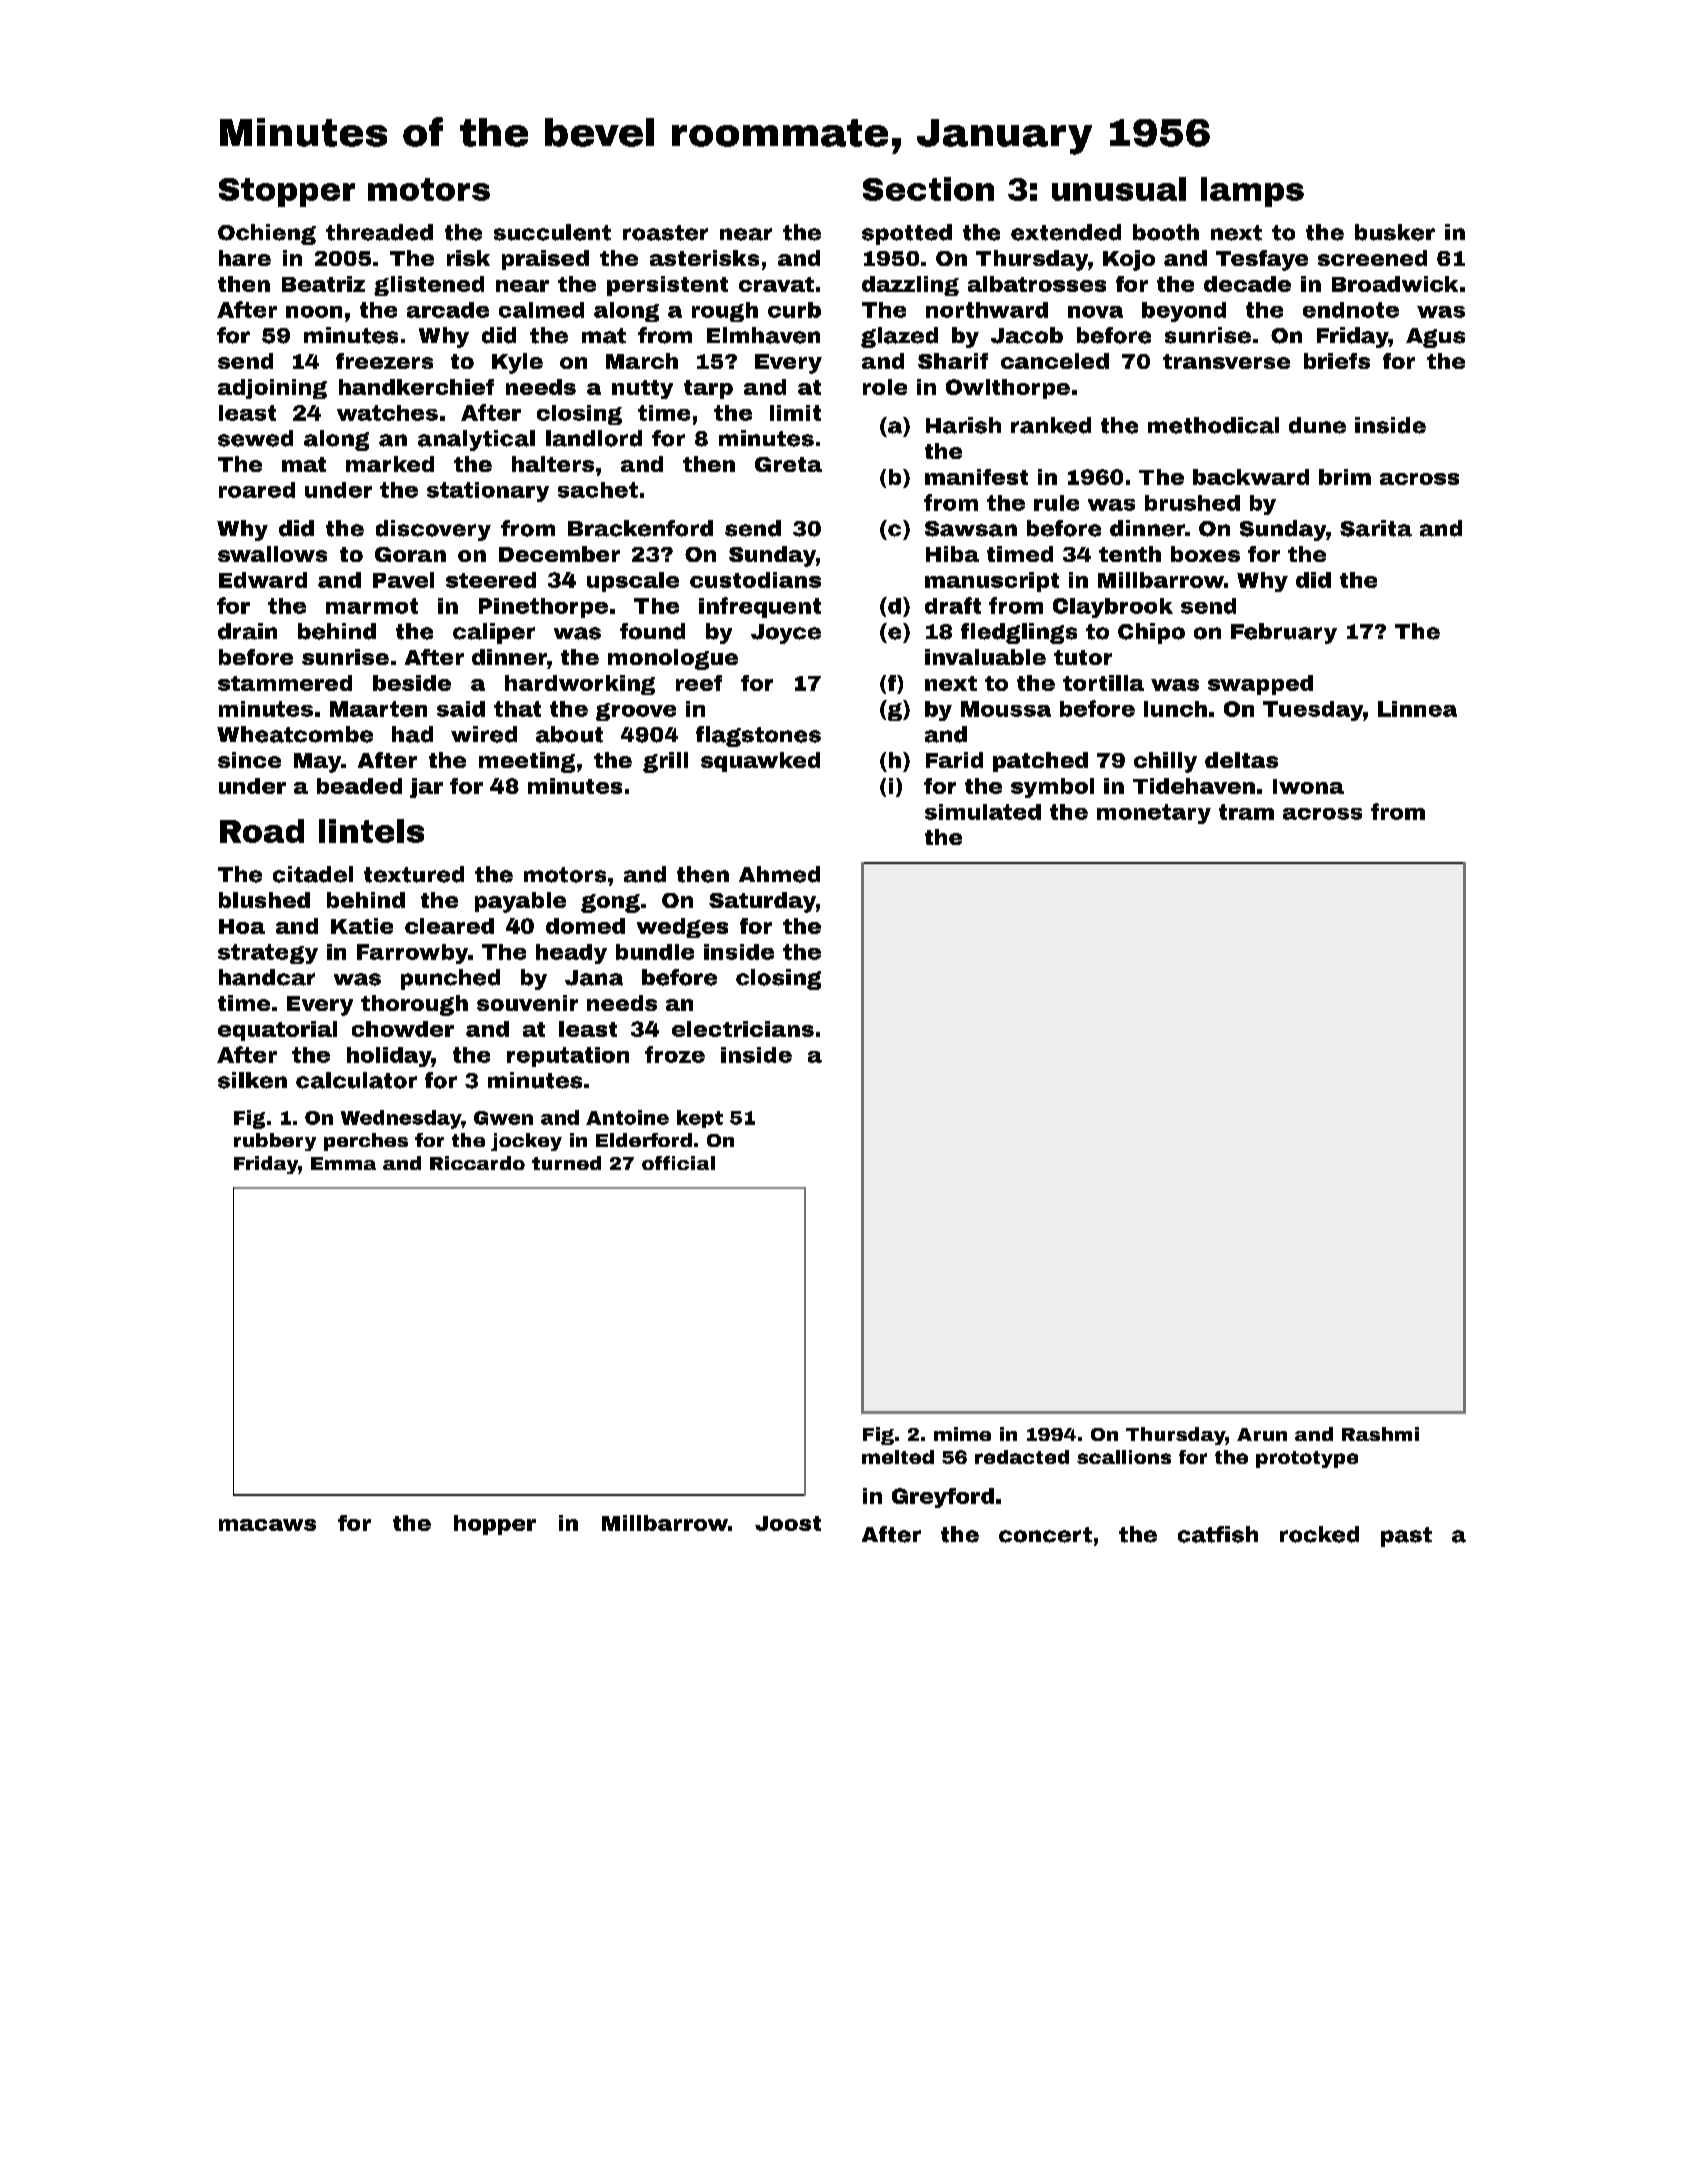 The image size is (1683, 2178). Describe the element at coordinates (682, 928) in the image. I see `wedges` at that location.
